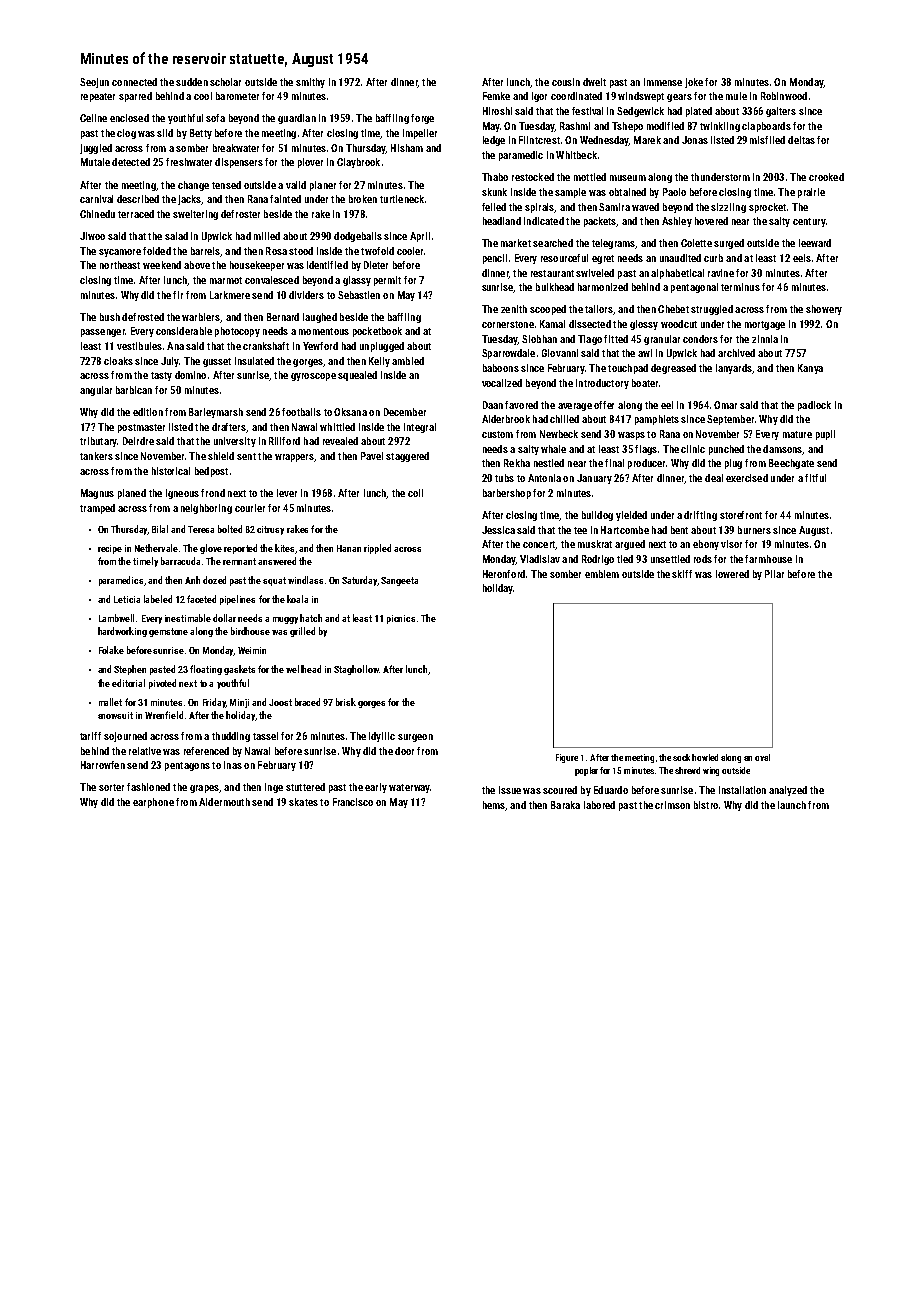 The height and width of the image is (1308, 924). I want to click on Pilar, so click(774, 574).
